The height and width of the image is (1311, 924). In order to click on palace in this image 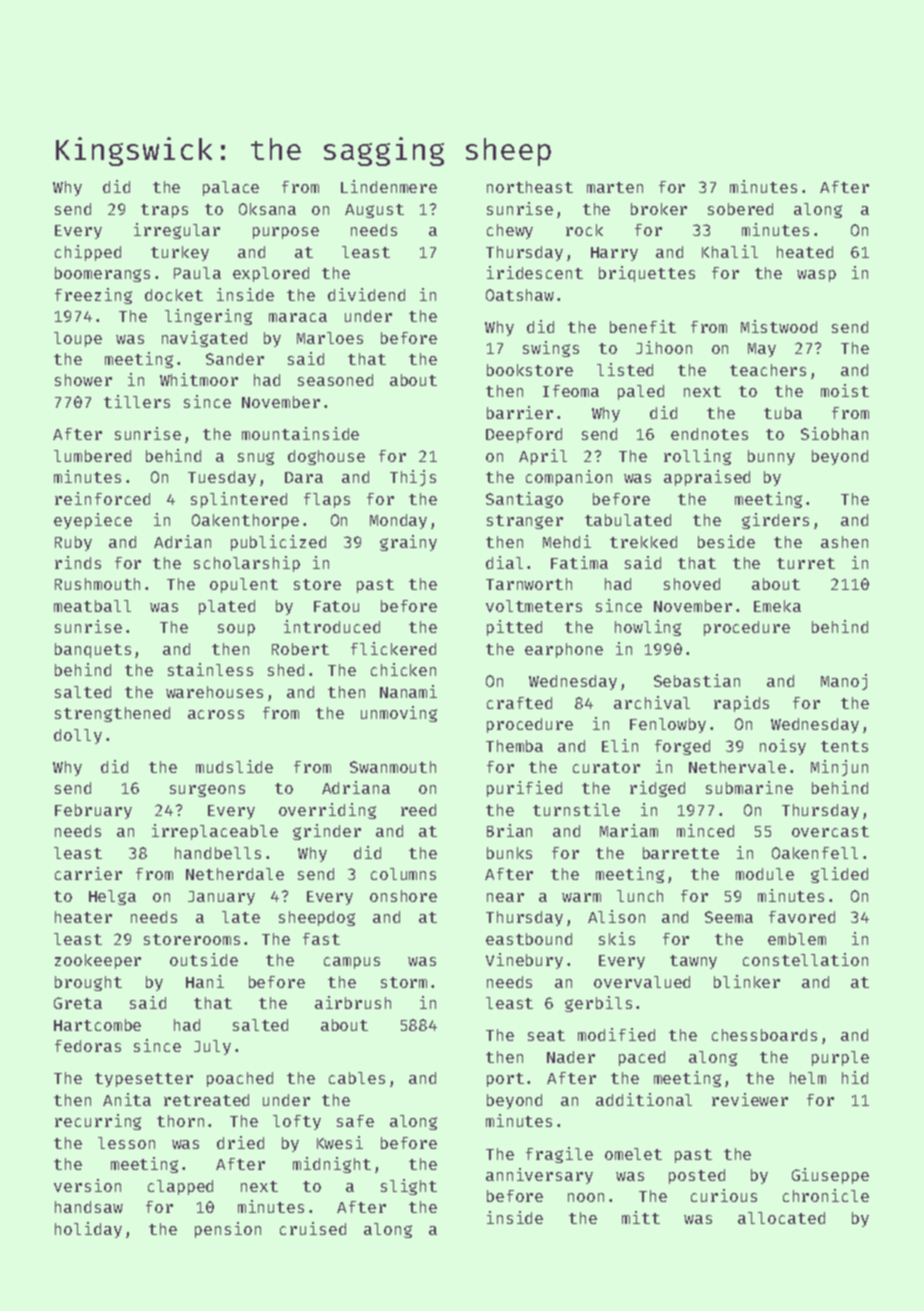, I will do `click(231, 188)`.
